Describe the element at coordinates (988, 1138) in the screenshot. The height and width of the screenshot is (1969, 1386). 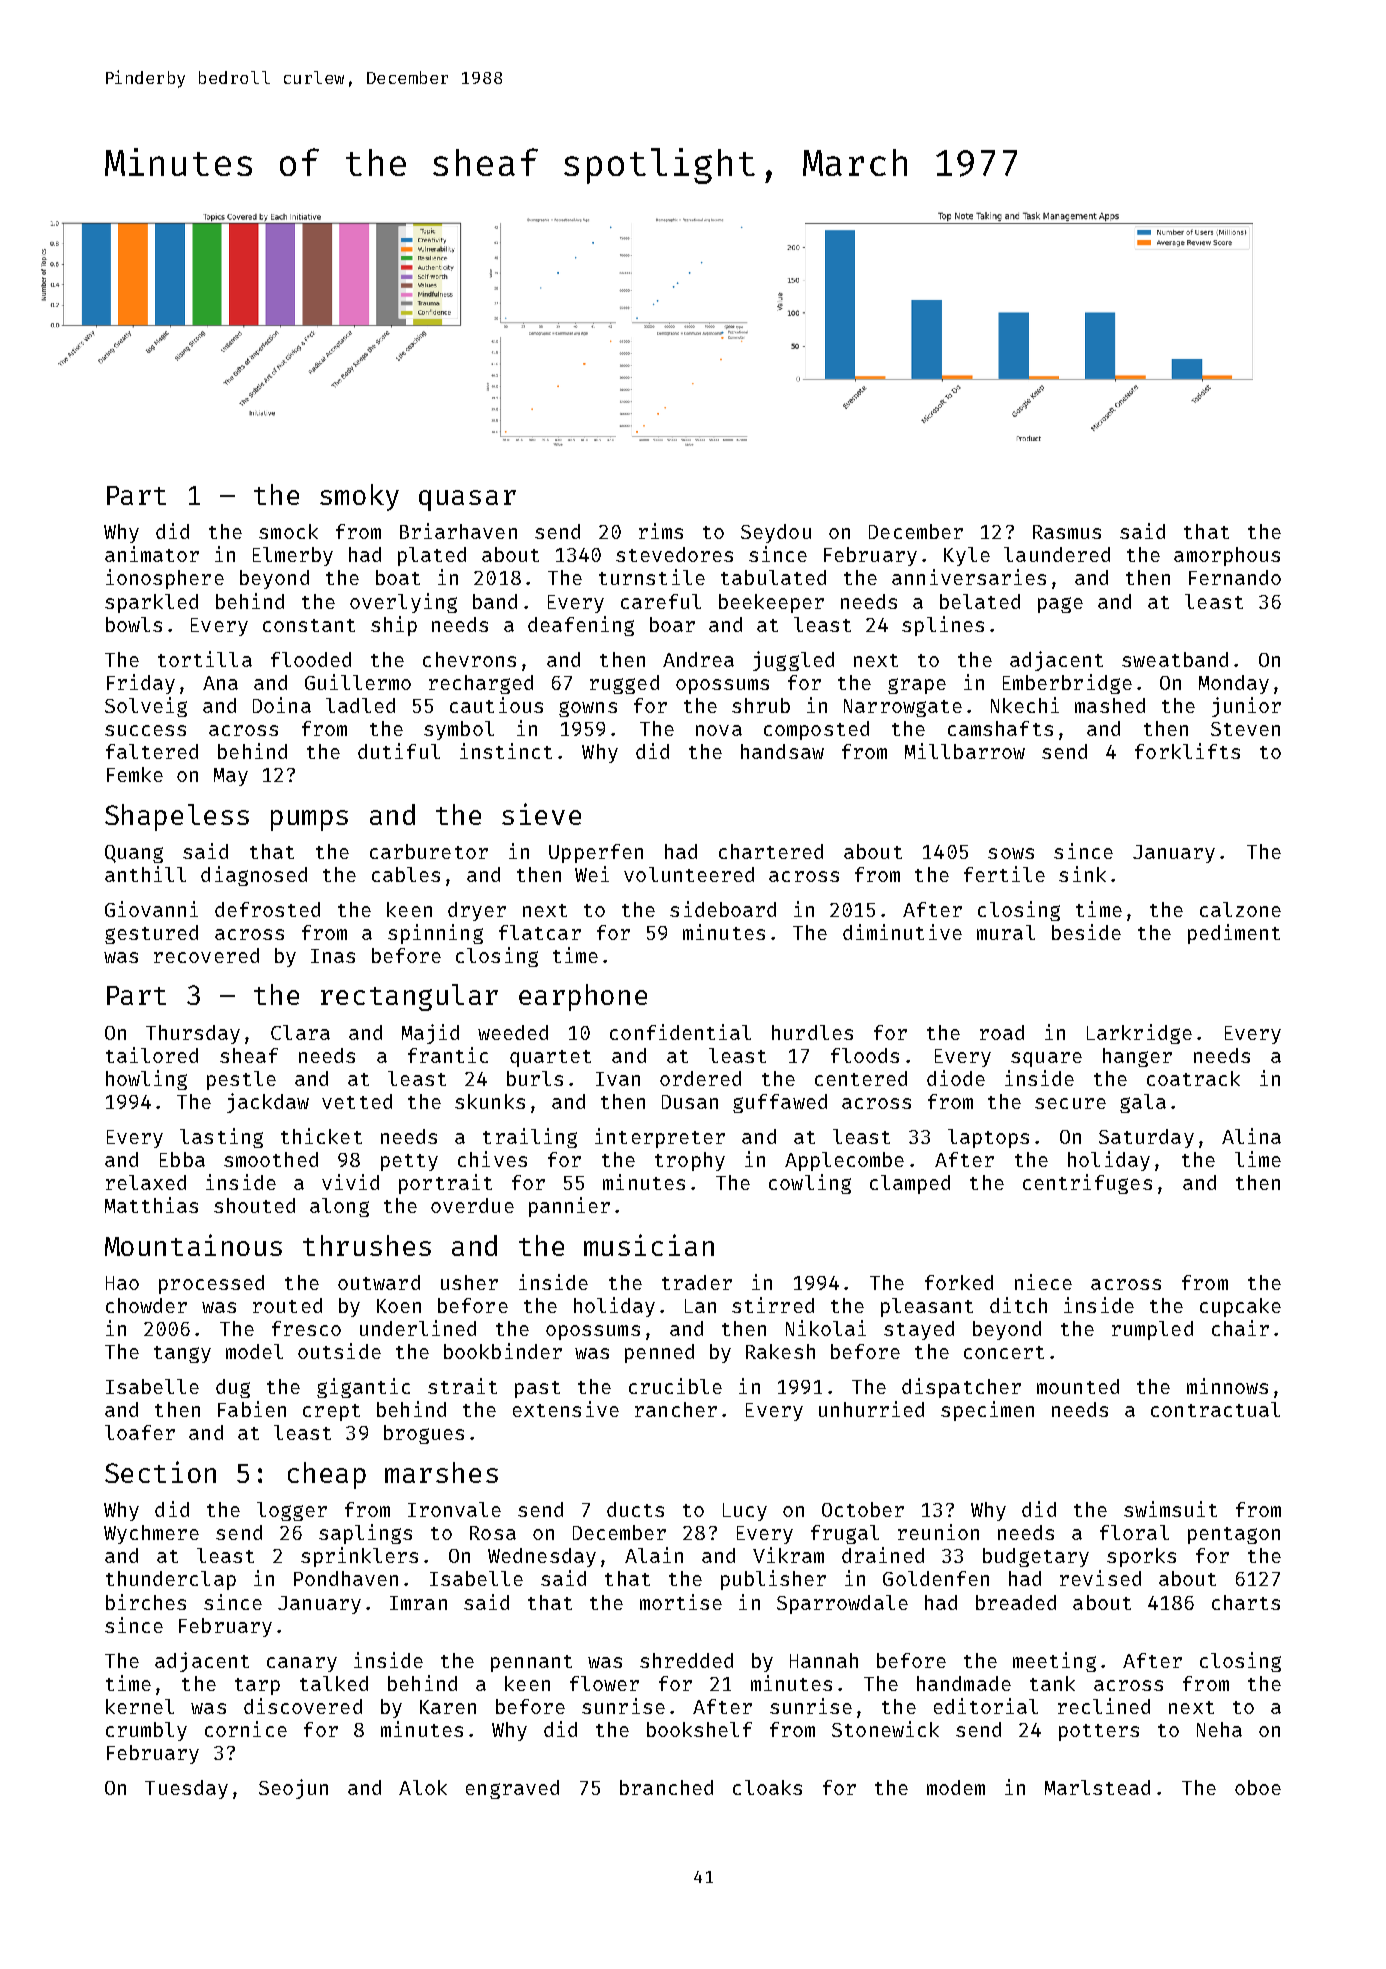
I see `laptops` at that location.
